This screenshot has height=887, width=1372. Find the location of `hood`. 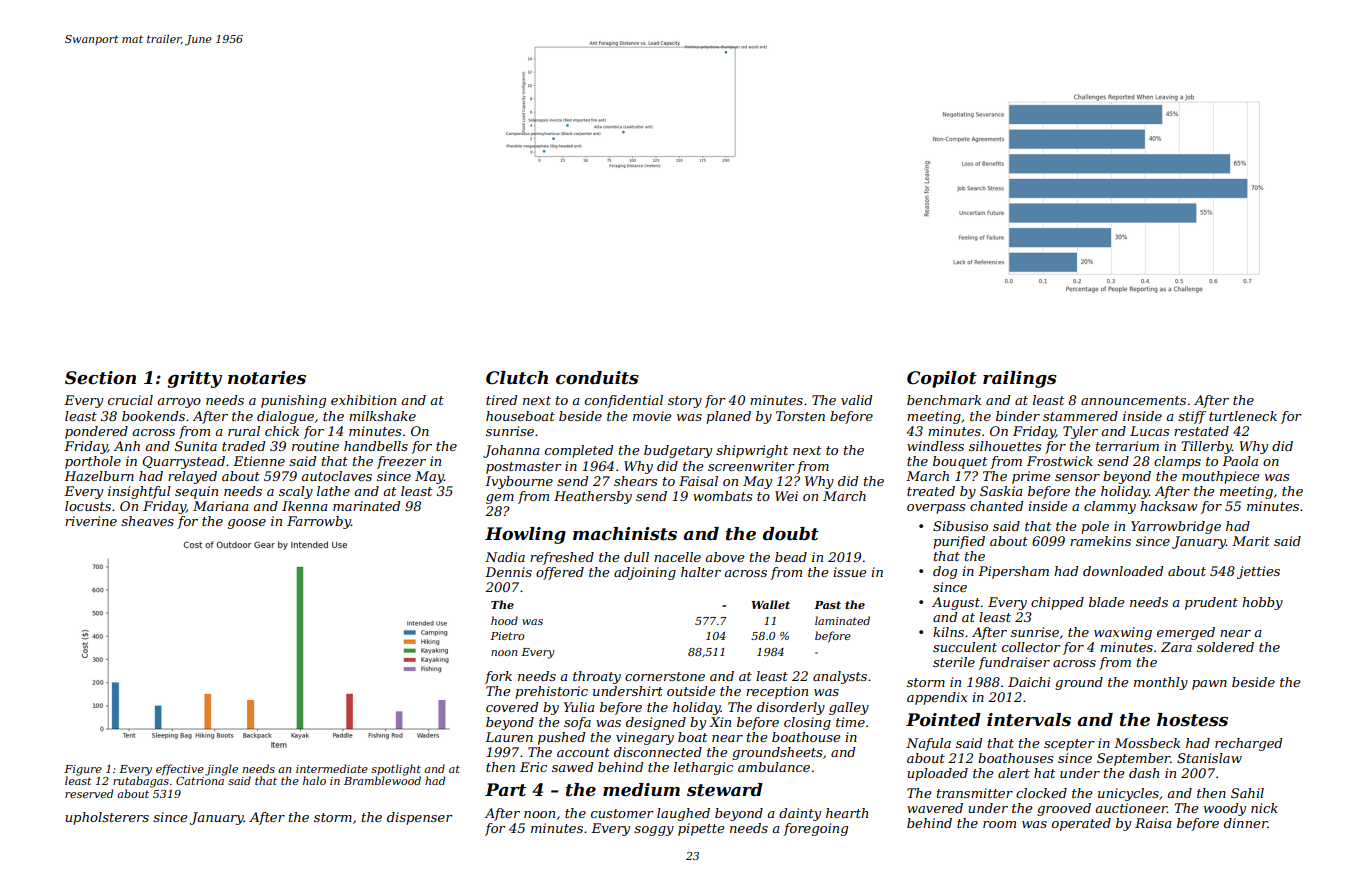

hood is located at coordinates (504, 620).
